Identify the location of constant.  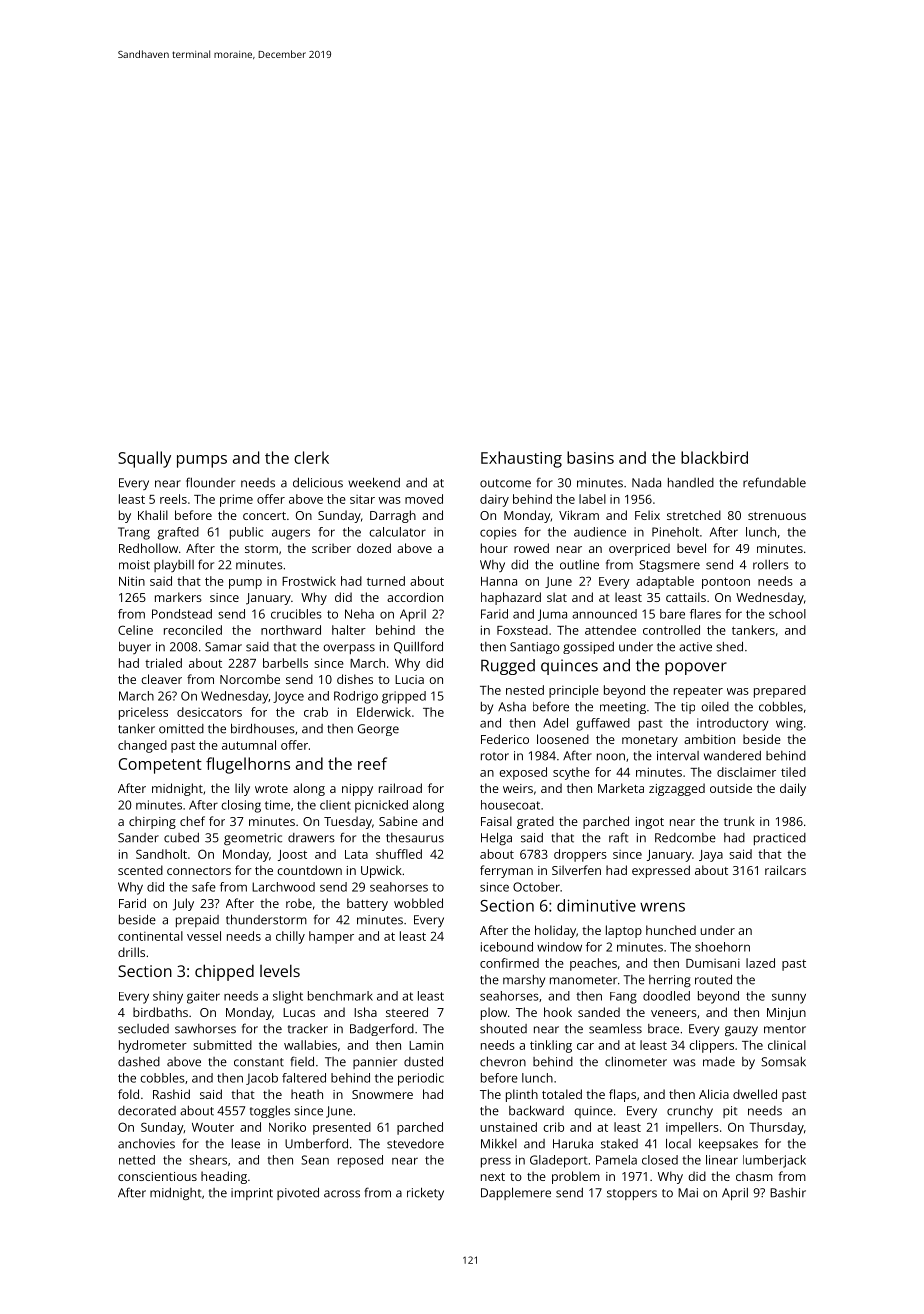
(259, 1062).
